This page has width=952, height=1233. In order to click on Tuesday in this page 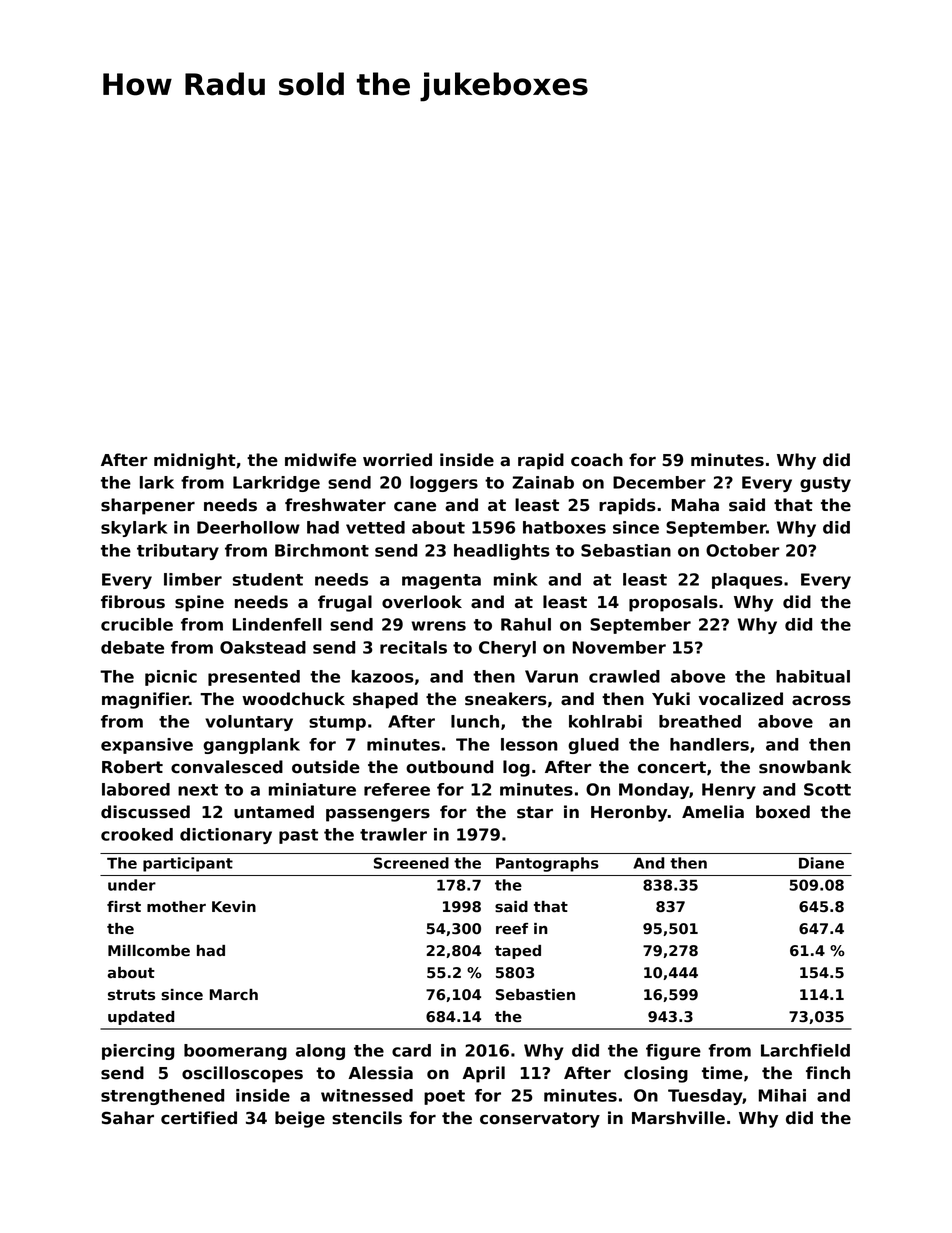, I will do `click(705, 1097)`.
